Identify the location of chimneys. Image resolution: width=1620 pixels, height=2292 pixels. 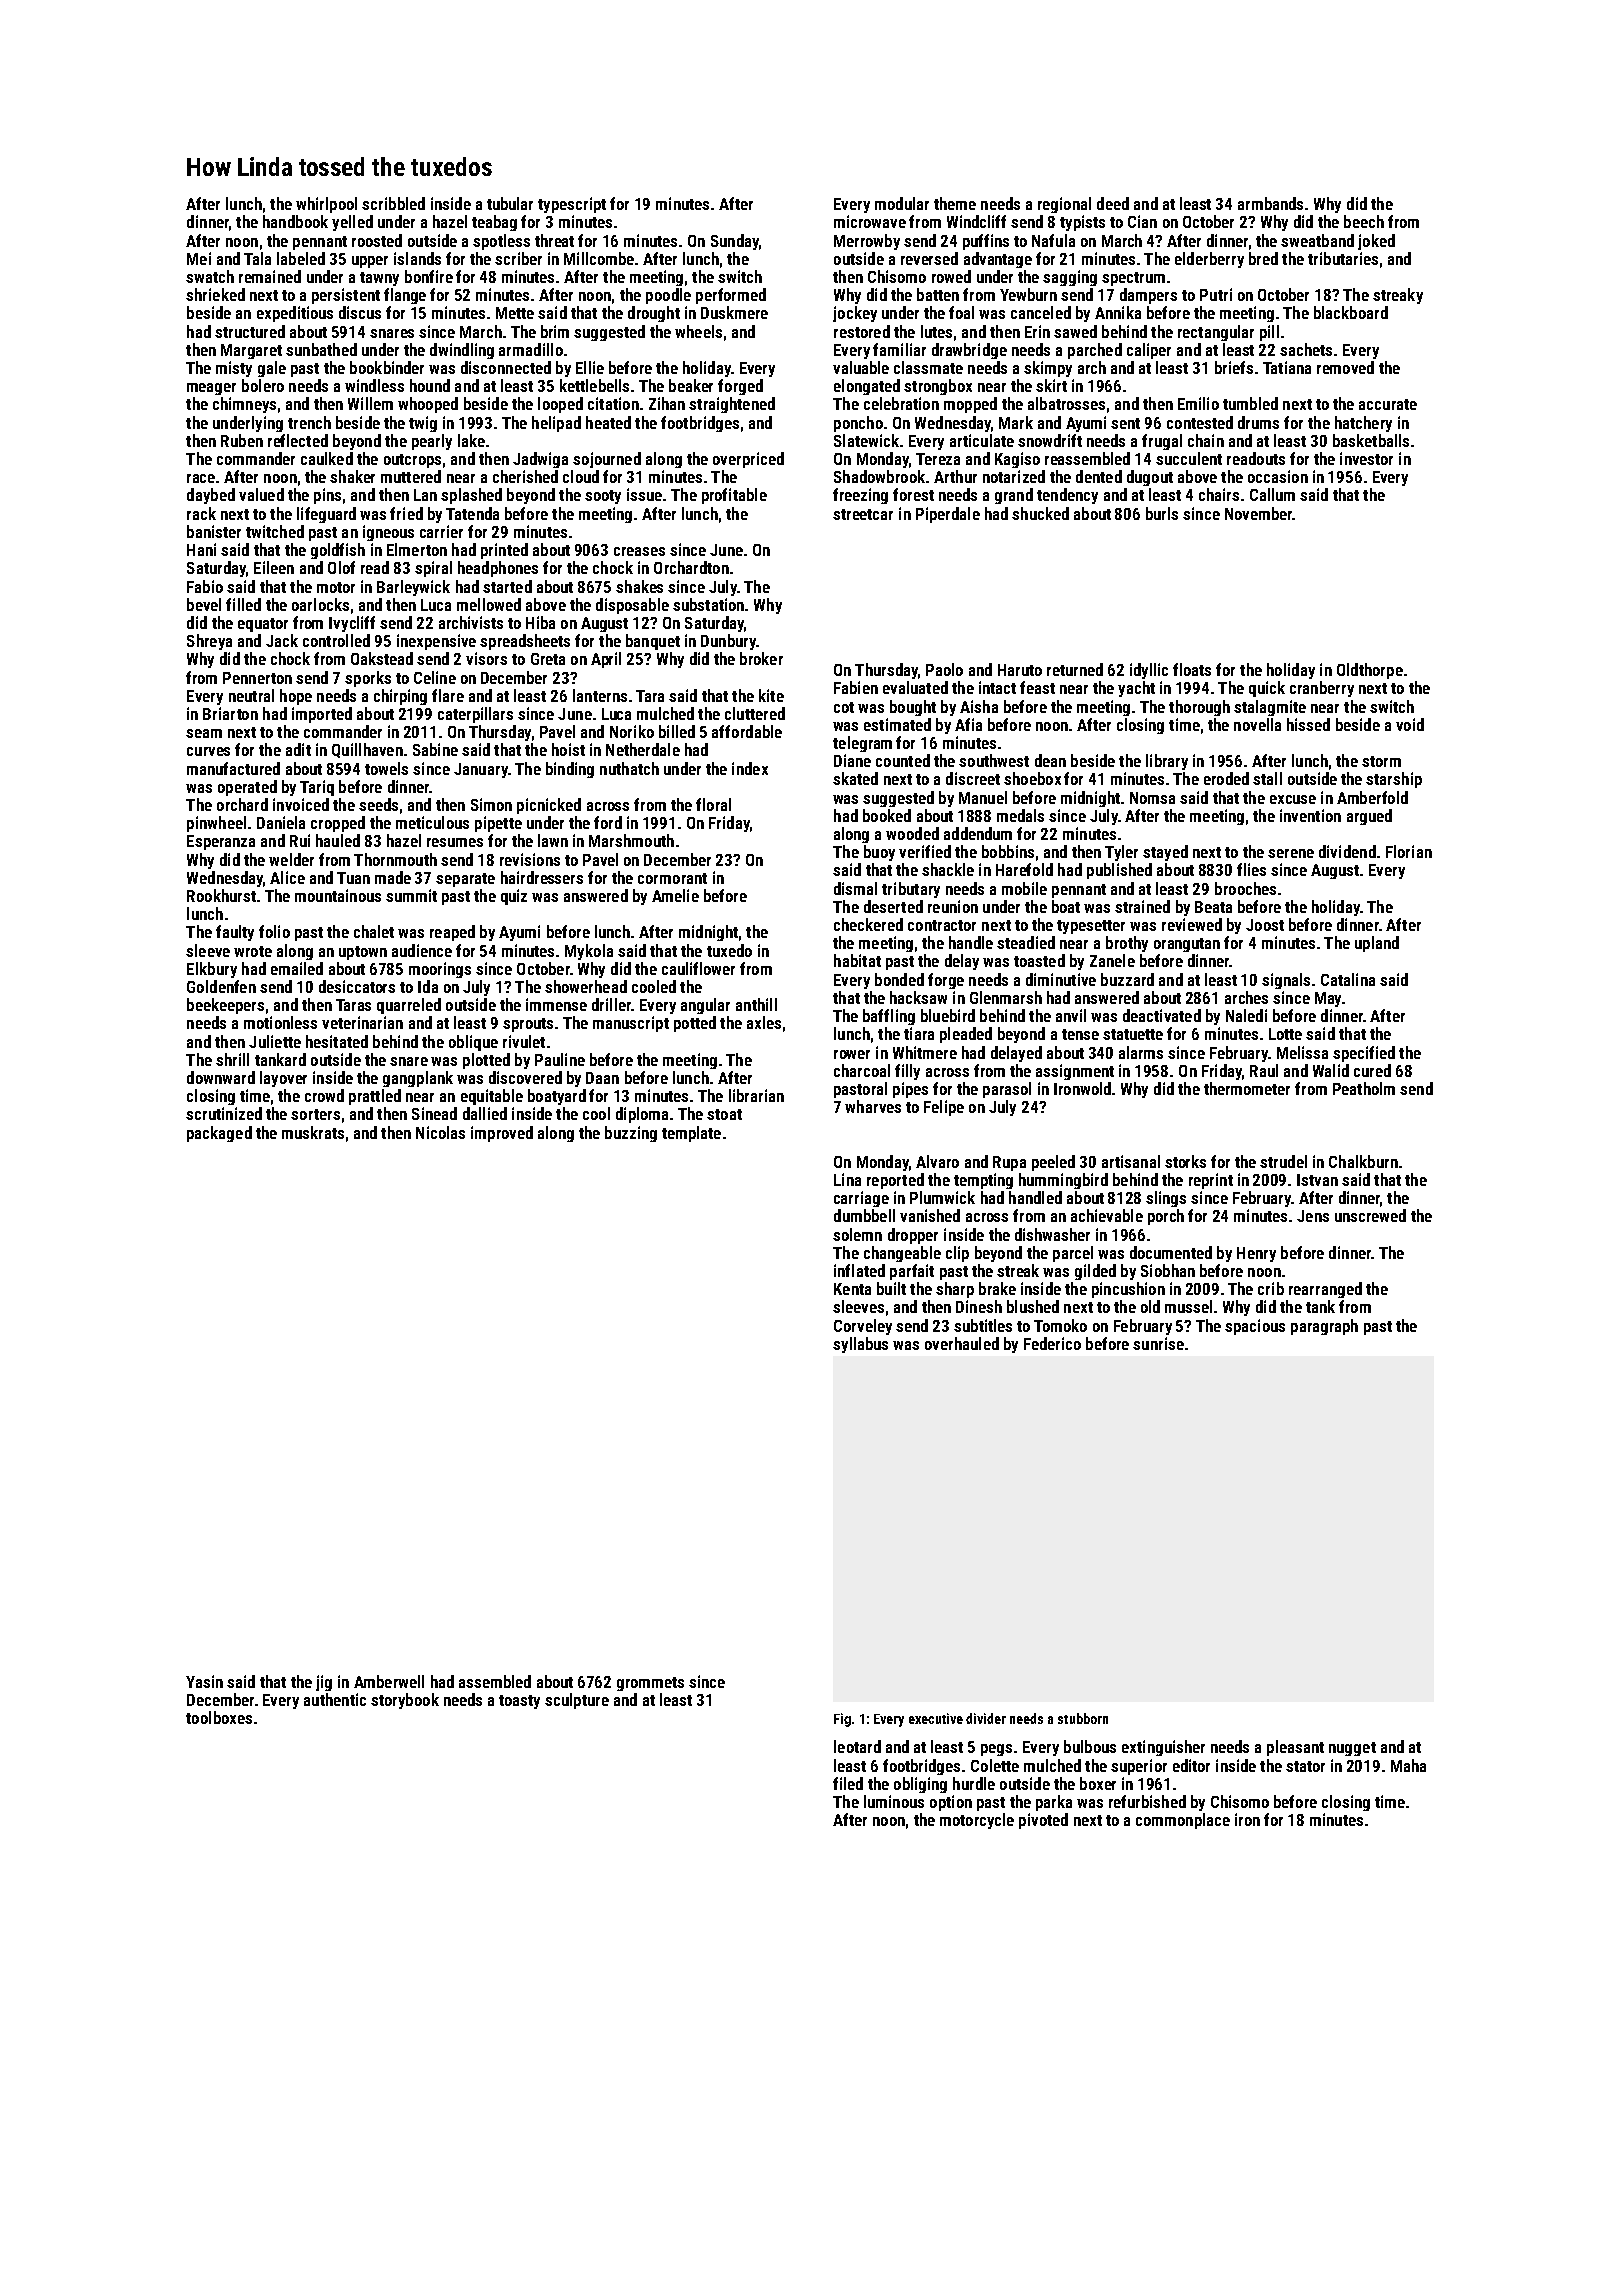
(244, 405).
